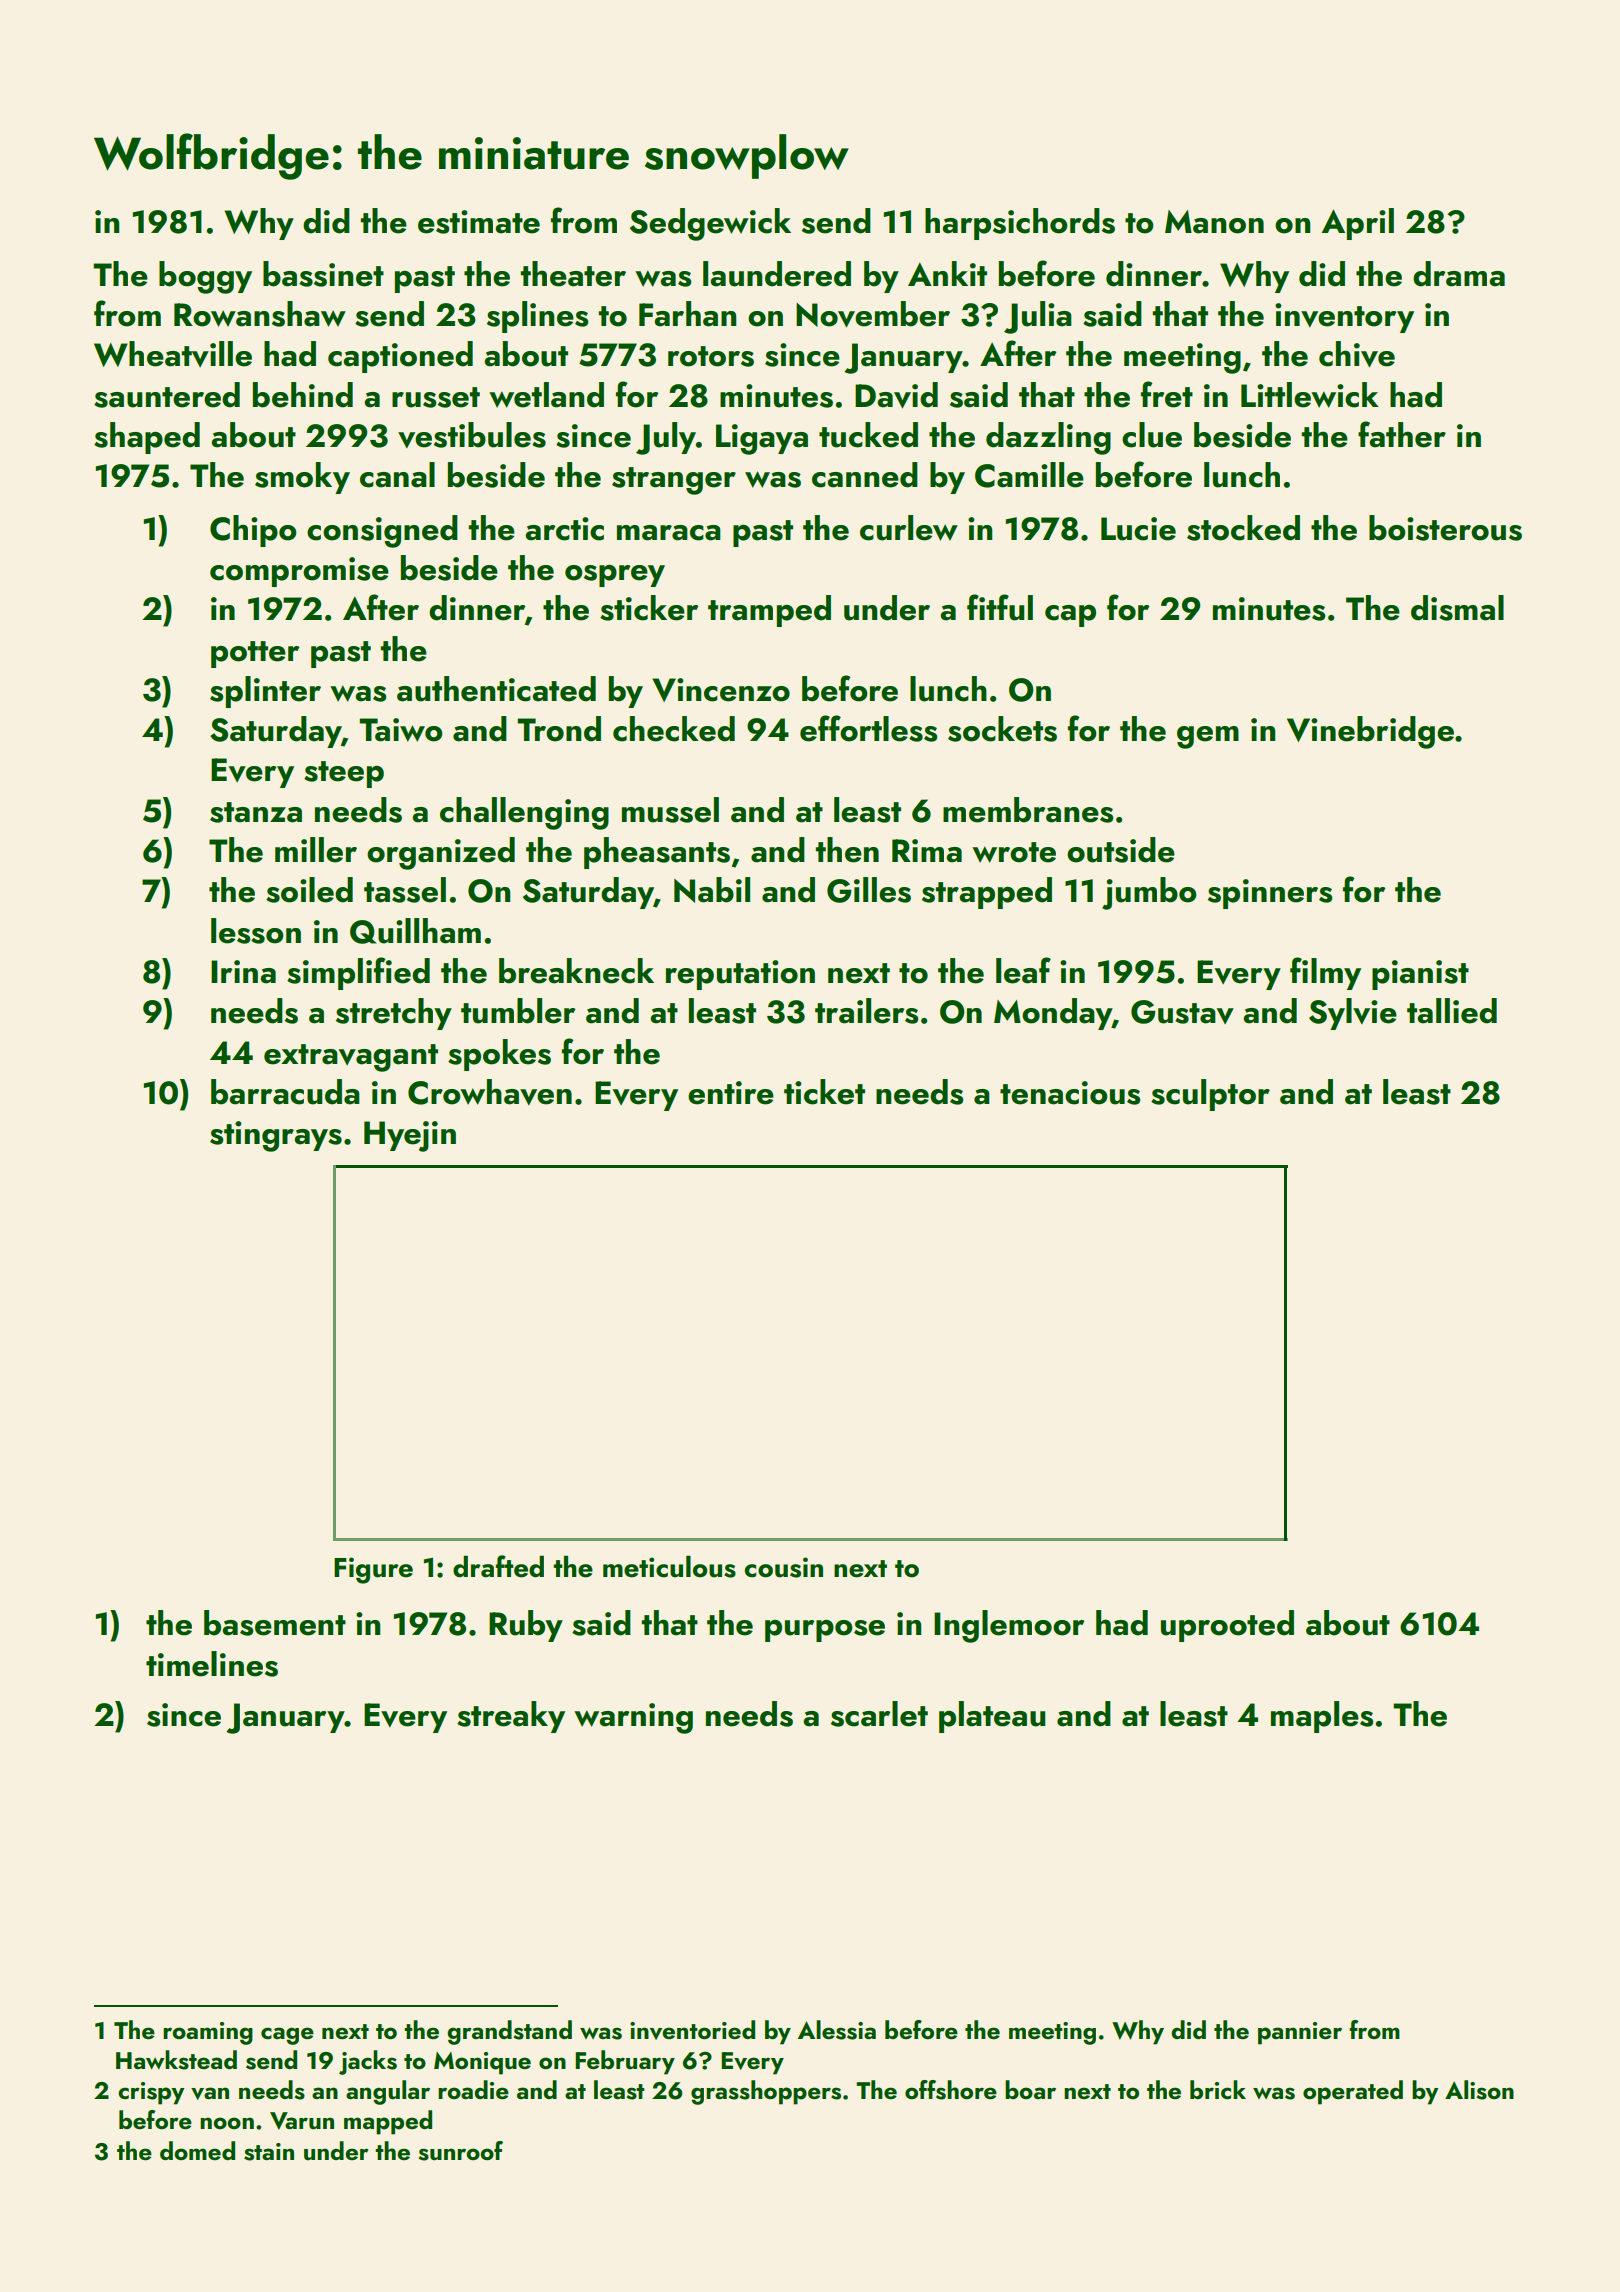 This screenshot has height=2292, width=1620. Describe the element at coordinates (511, 1717) in the screenshot. I see `streaky` at that location.
